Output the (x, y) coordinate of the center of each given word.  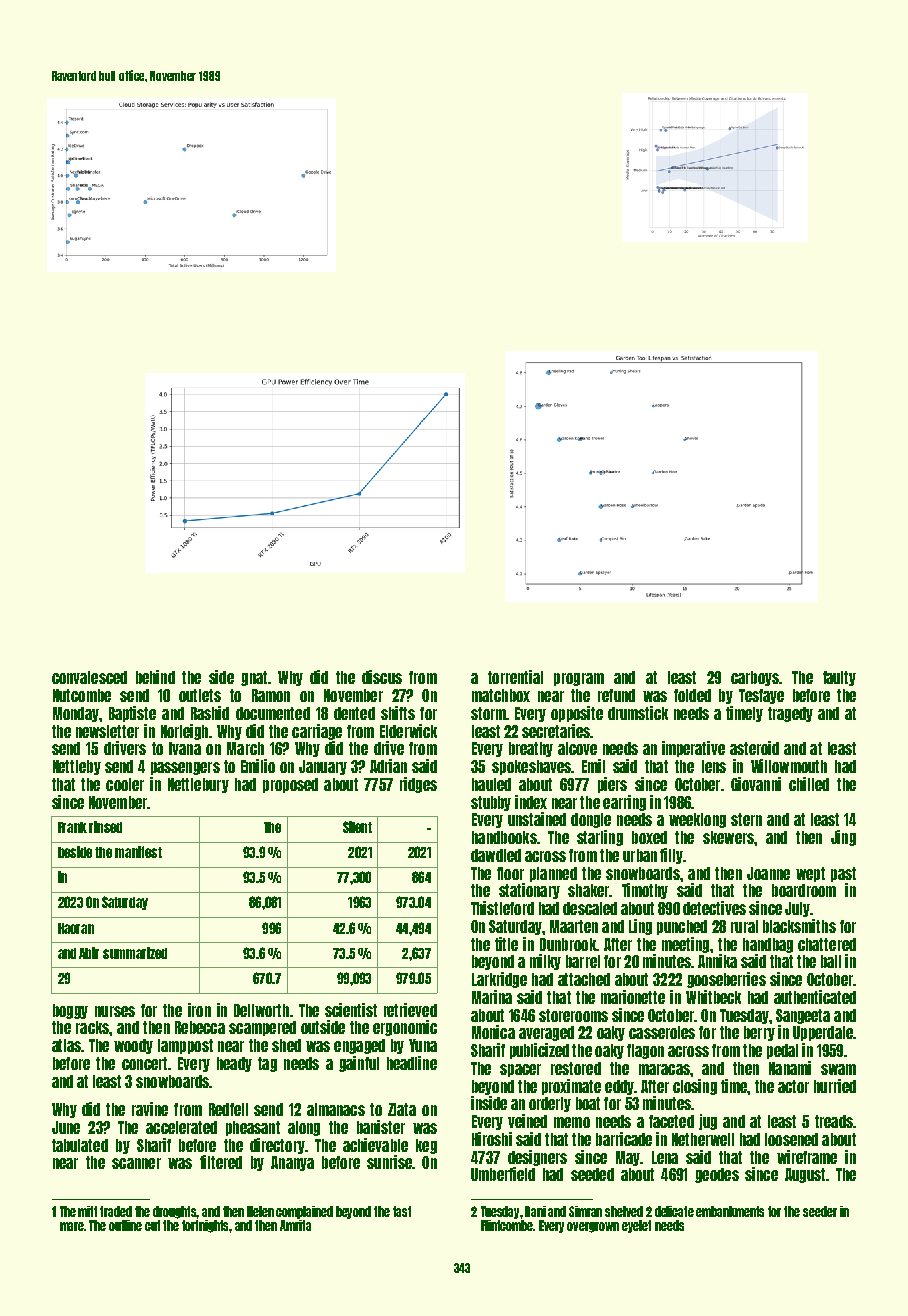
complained (304, 1212)
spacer (520, 1070)
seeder (820, 1211)
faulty (839, 678)
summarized (135, 953)
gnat (254, 678)
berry (759, 1033)
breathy (531, 749)
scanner (136, 1163)
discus (382, 677)
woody (133, 1046)
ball (831, 961)
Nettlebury (198, 785)
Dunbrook (568, 944)
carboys (755, 678)
